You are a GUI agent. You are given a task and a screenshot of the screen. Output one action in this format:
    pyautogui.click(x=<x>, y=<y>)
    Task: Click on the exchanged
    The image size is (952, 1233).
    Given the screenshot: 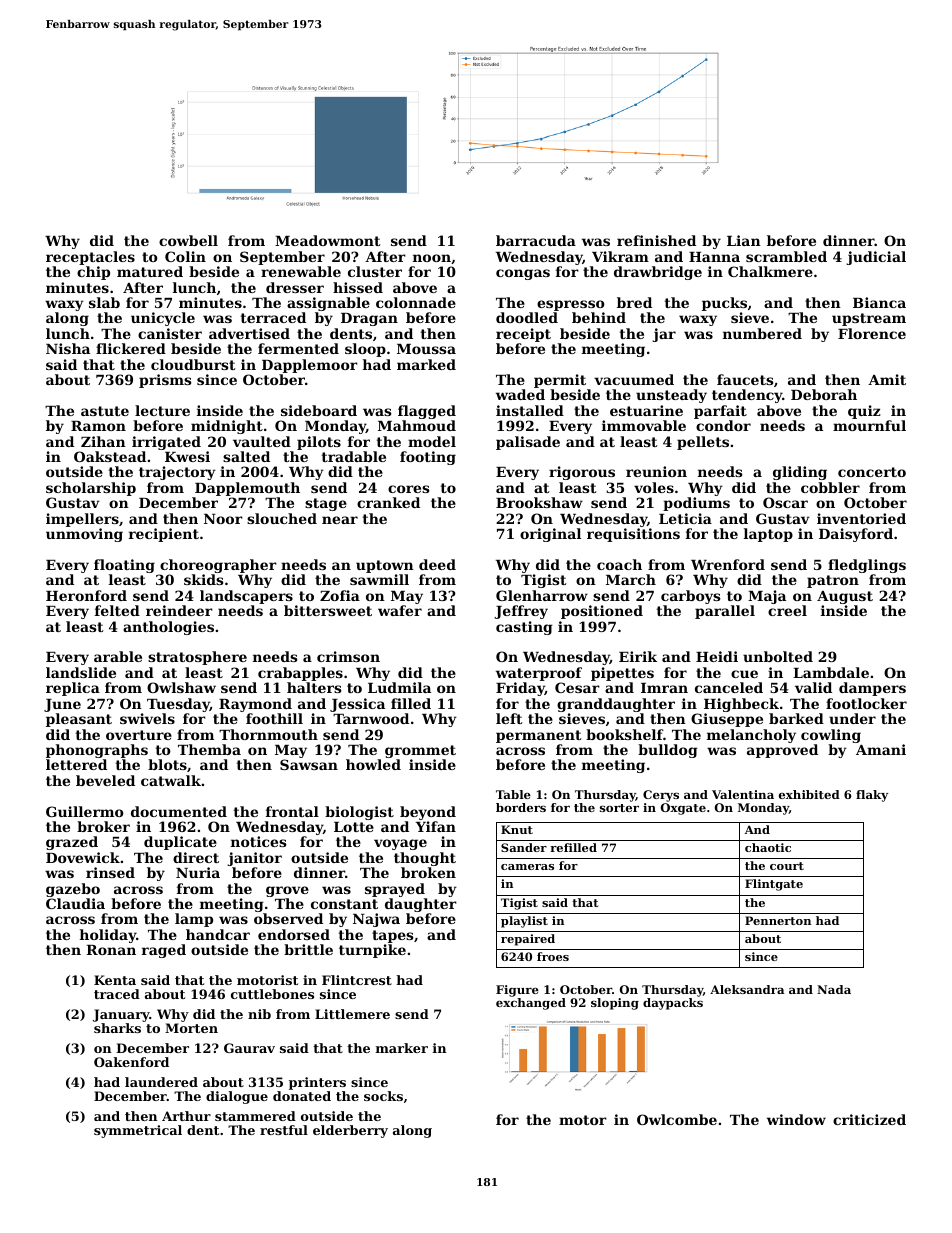 What is the action you would take?
    pyautogui.click(x=531, y=1004)
